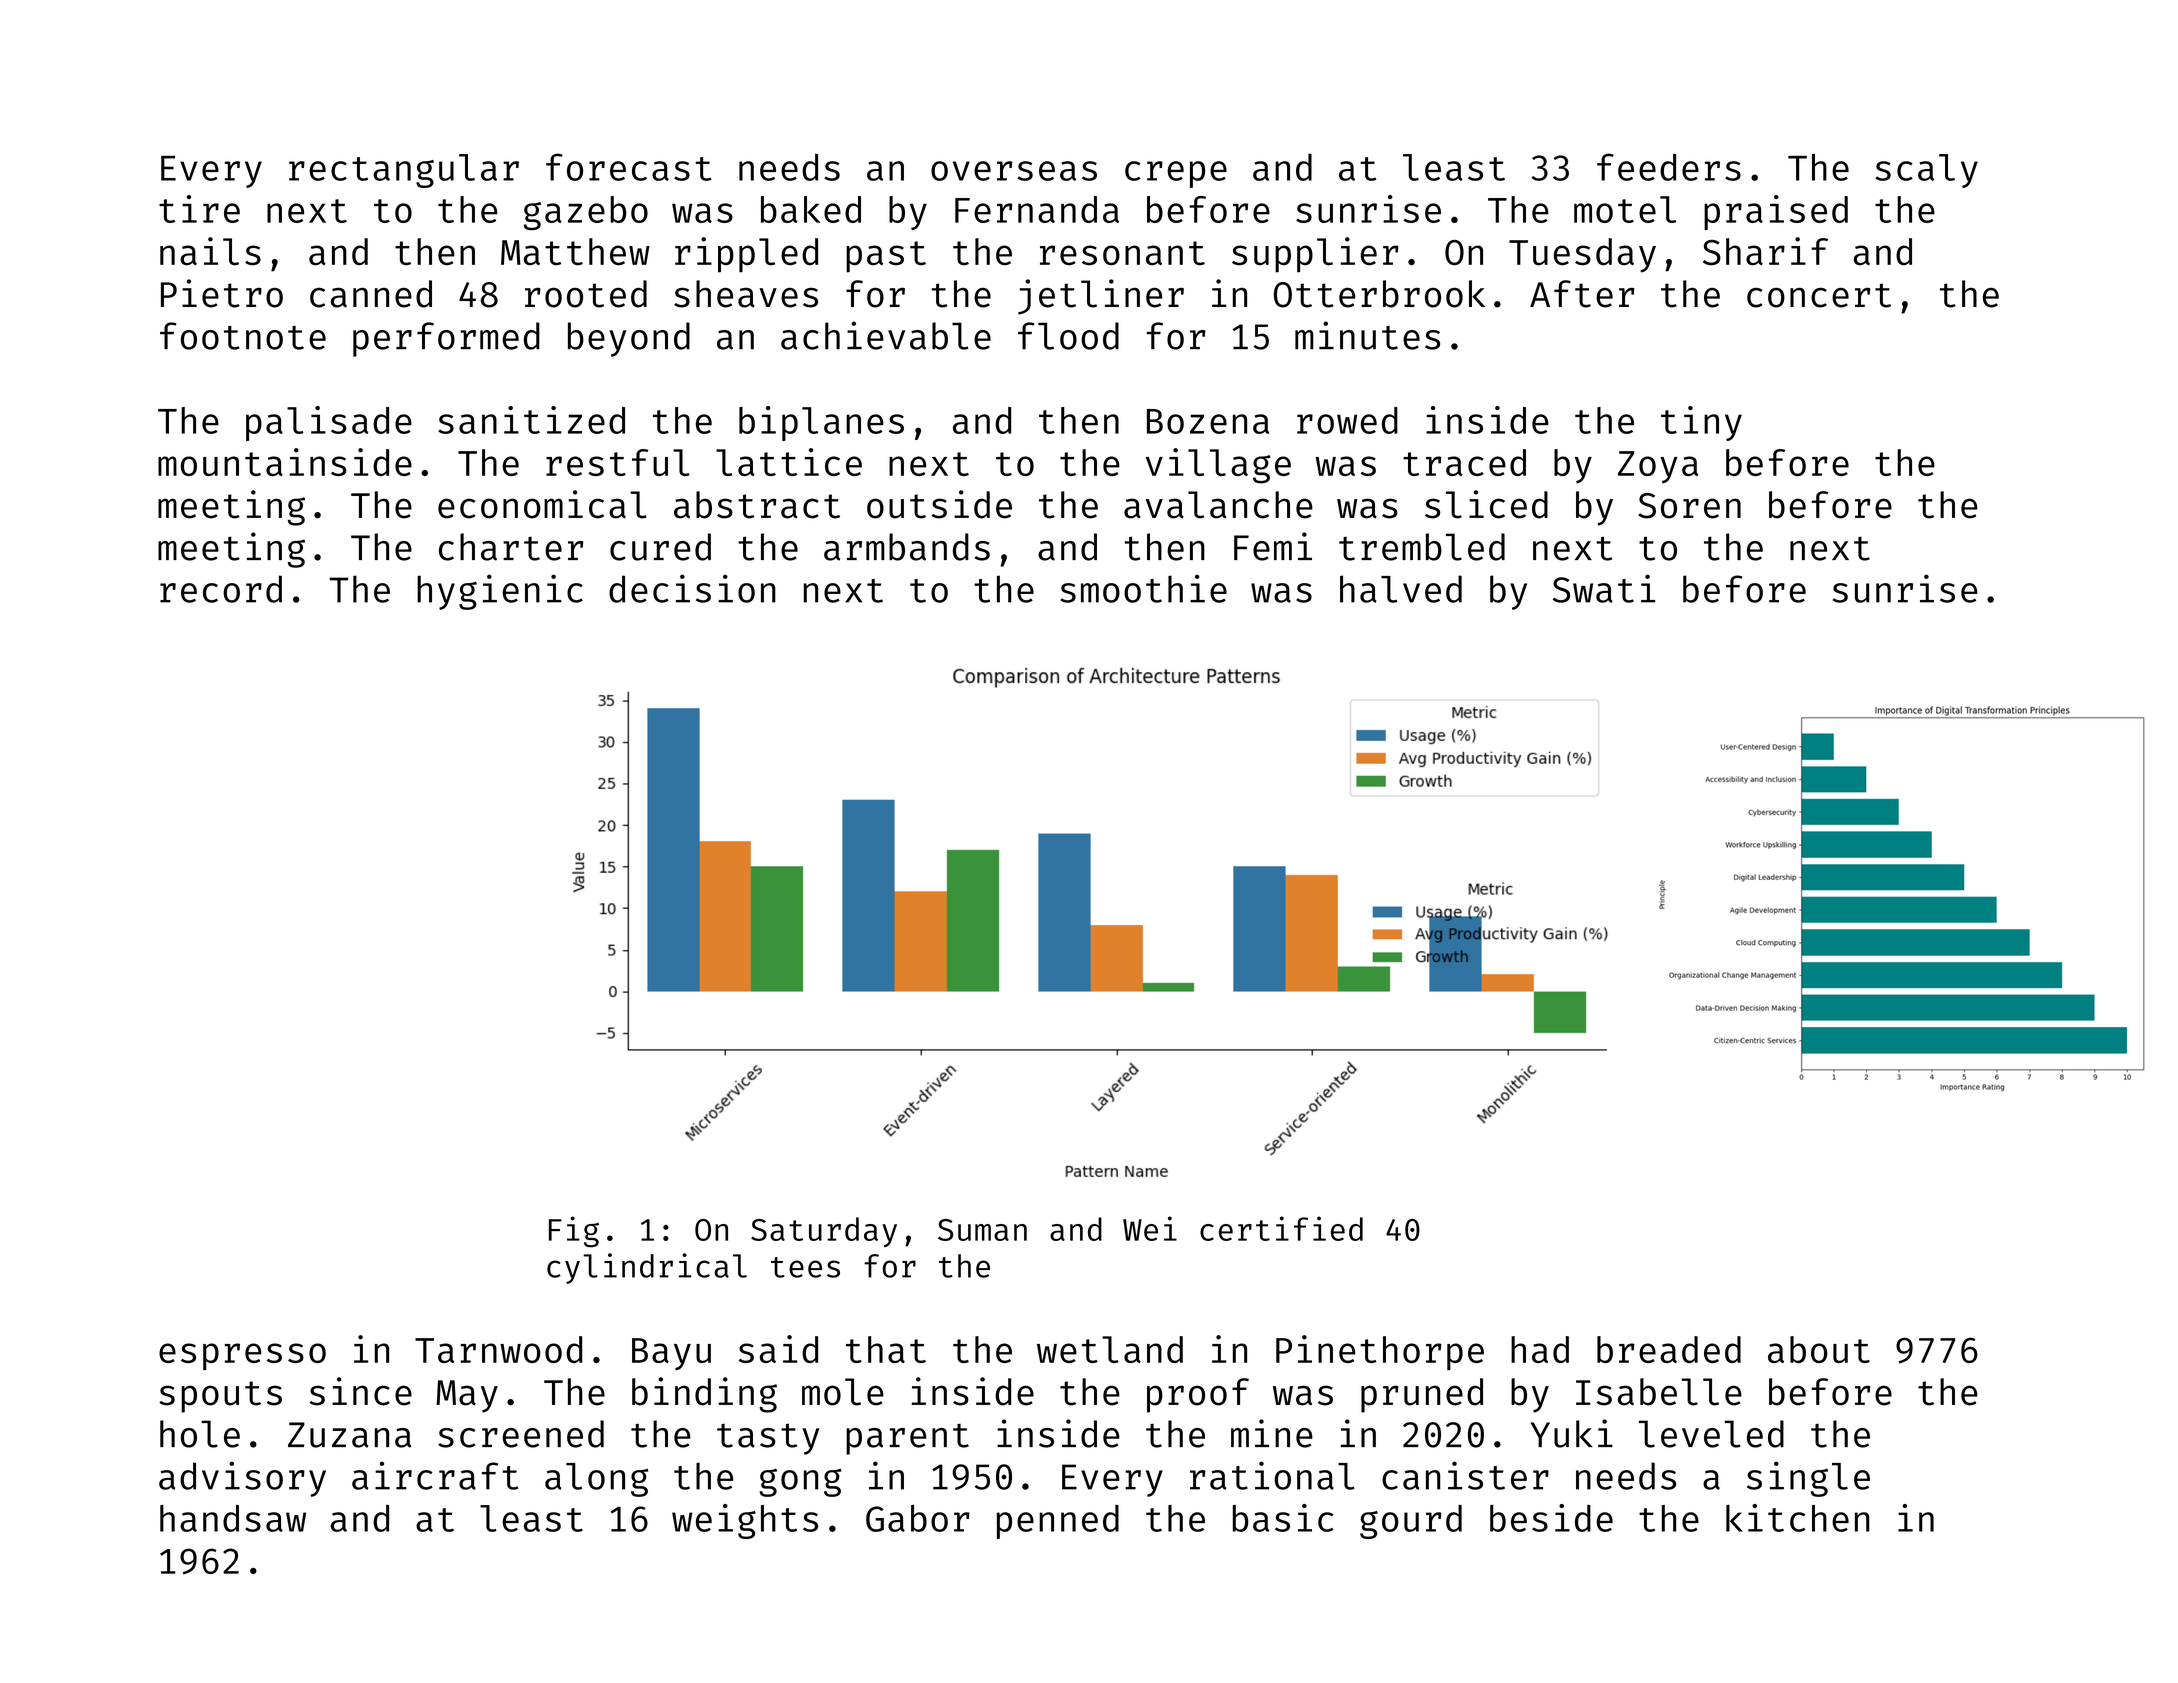  I want to click on hygienic, so click(500, 592).
